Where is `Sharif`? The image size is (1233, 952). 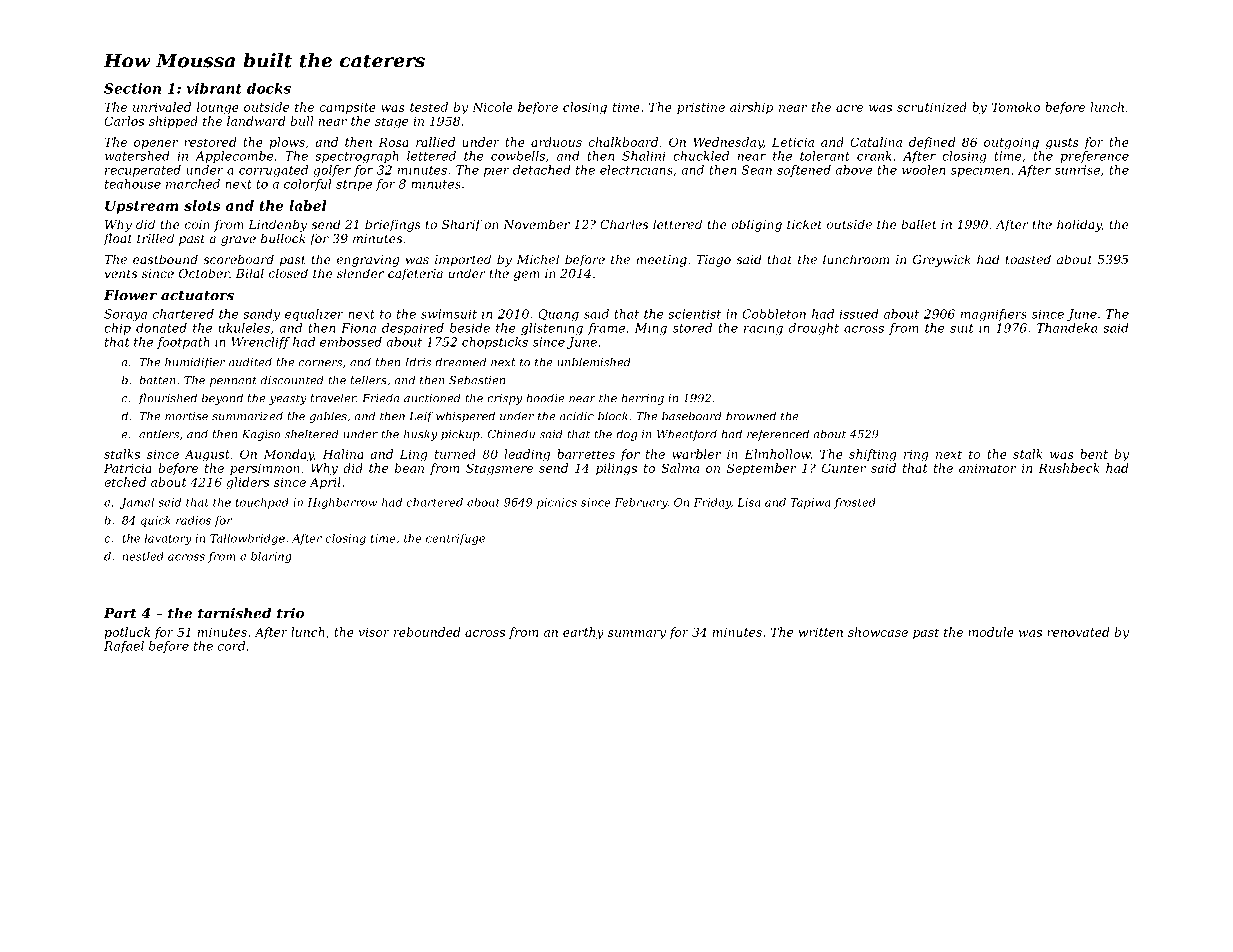
Sharif is located at coordinates (462, 225).
